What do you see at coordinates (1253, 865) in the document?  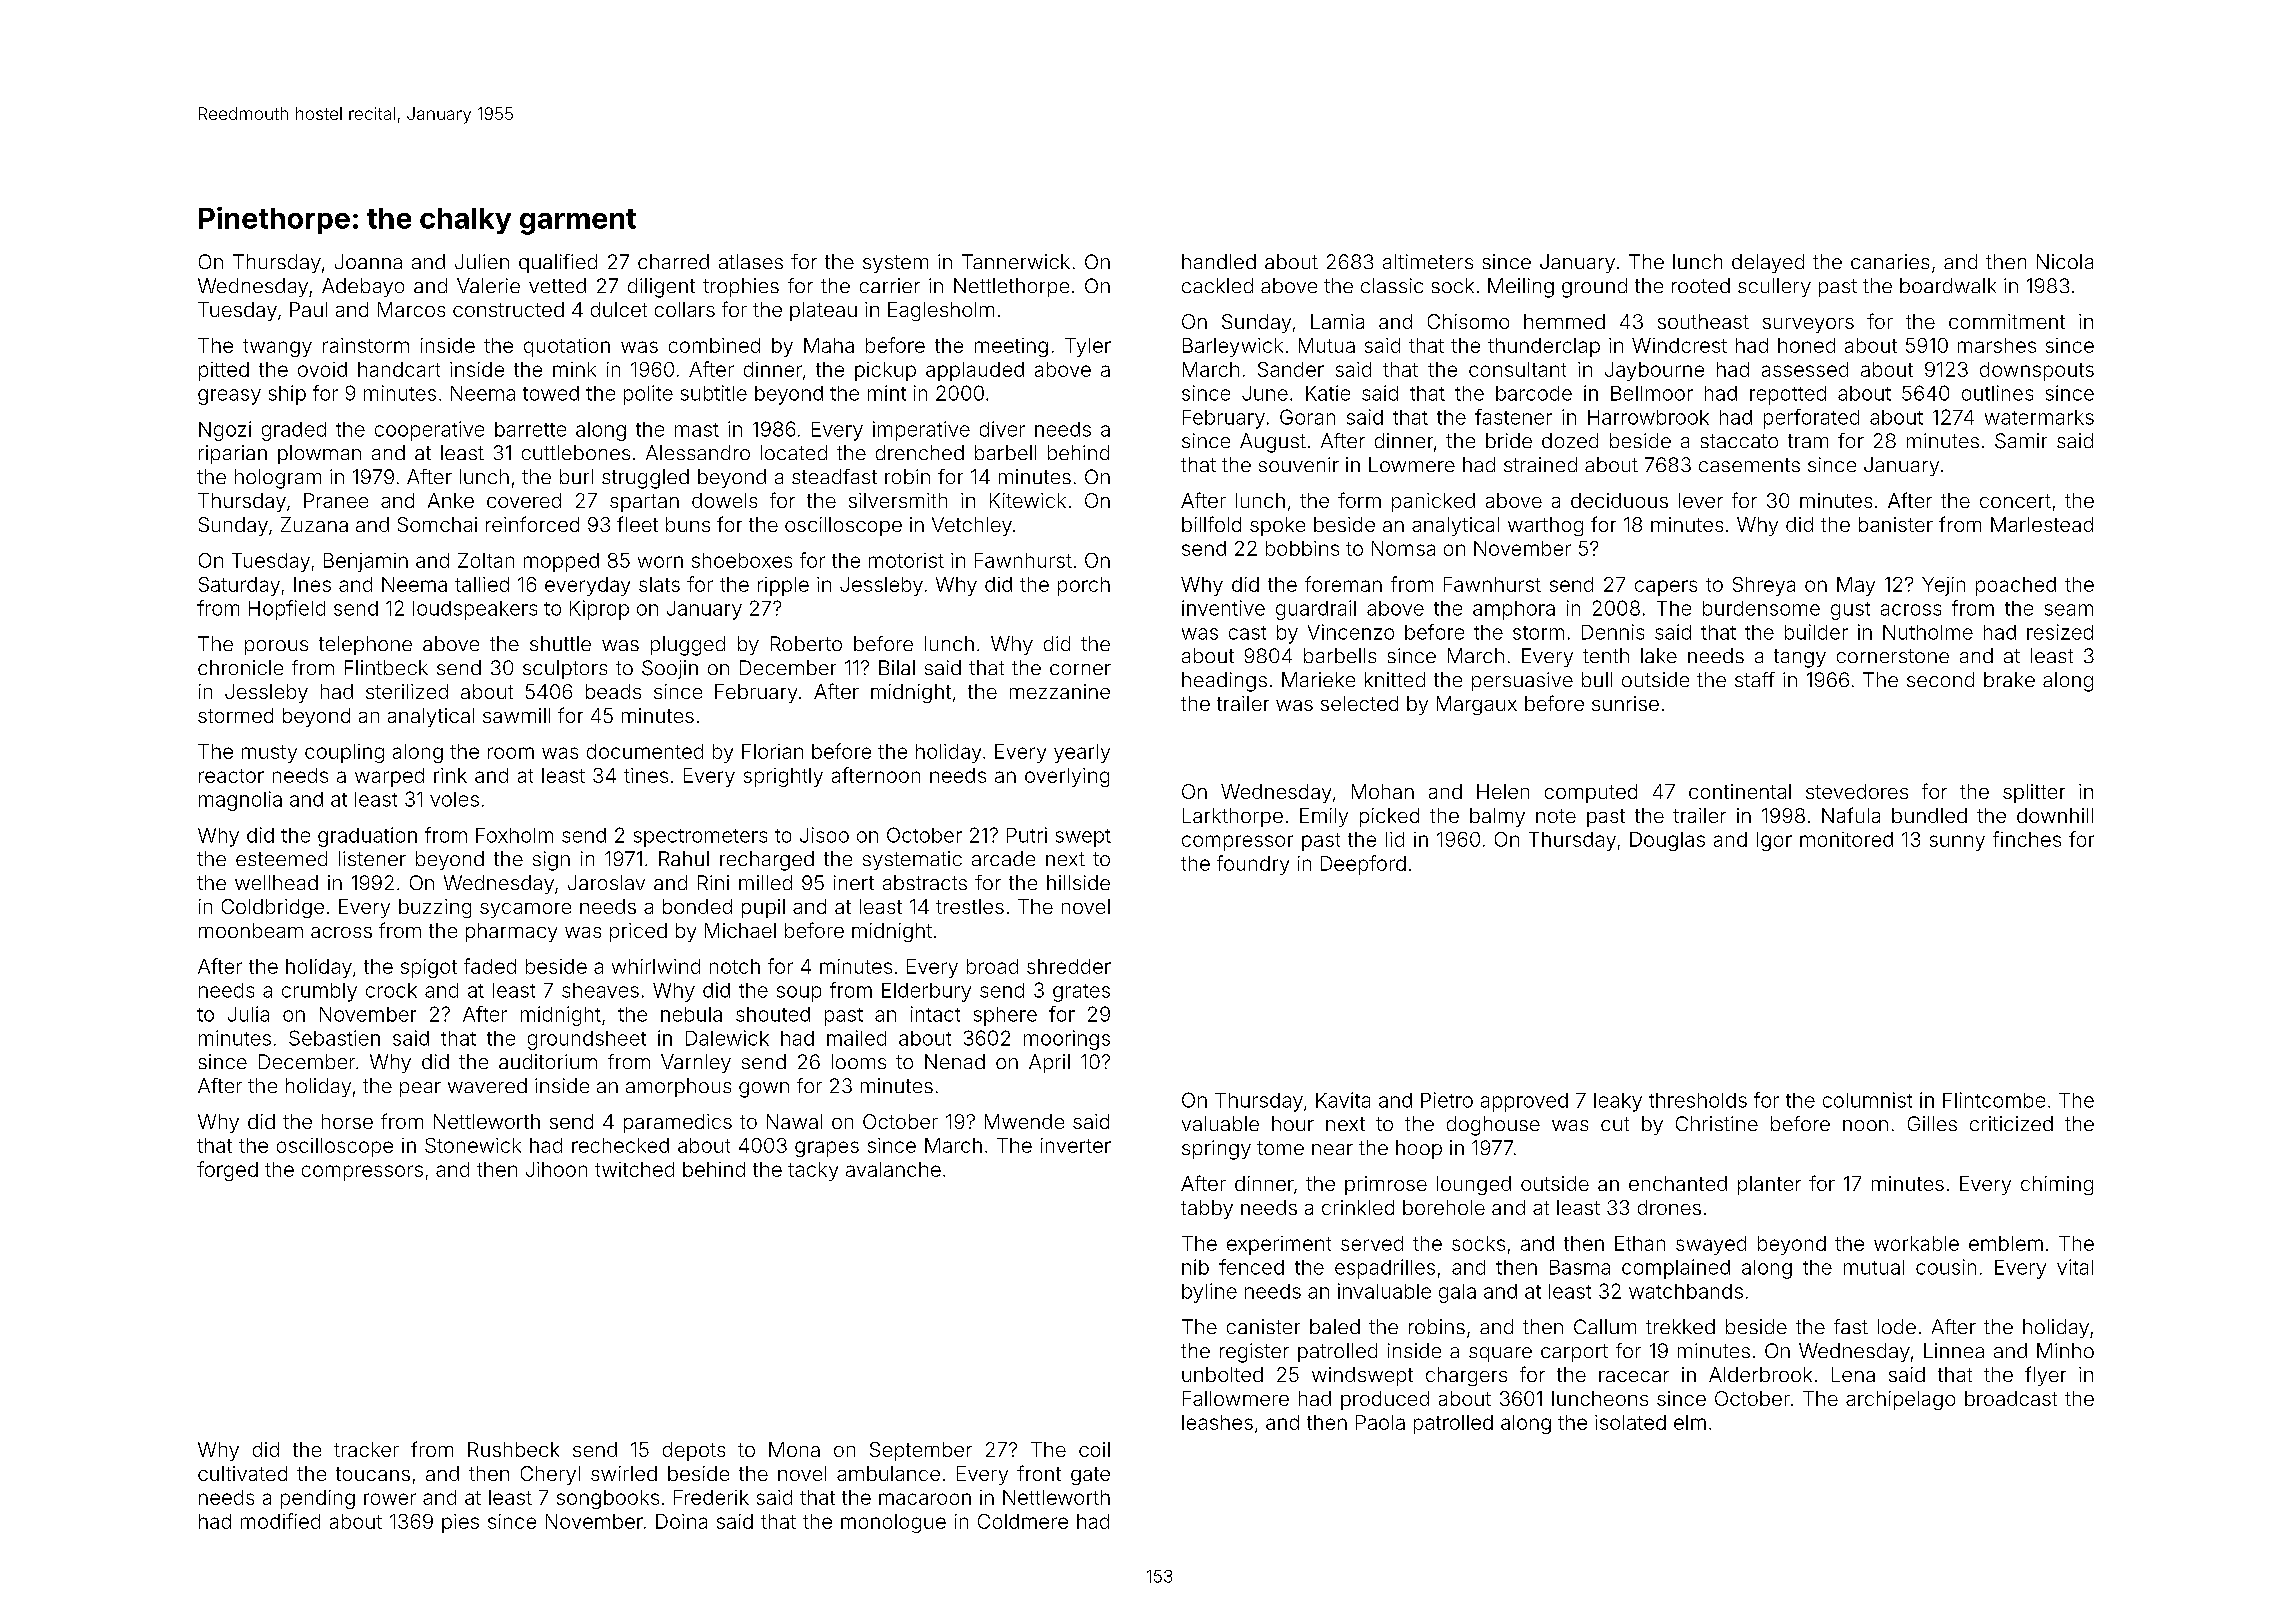 I see `foundry` at bounding box center [1253, 865].
